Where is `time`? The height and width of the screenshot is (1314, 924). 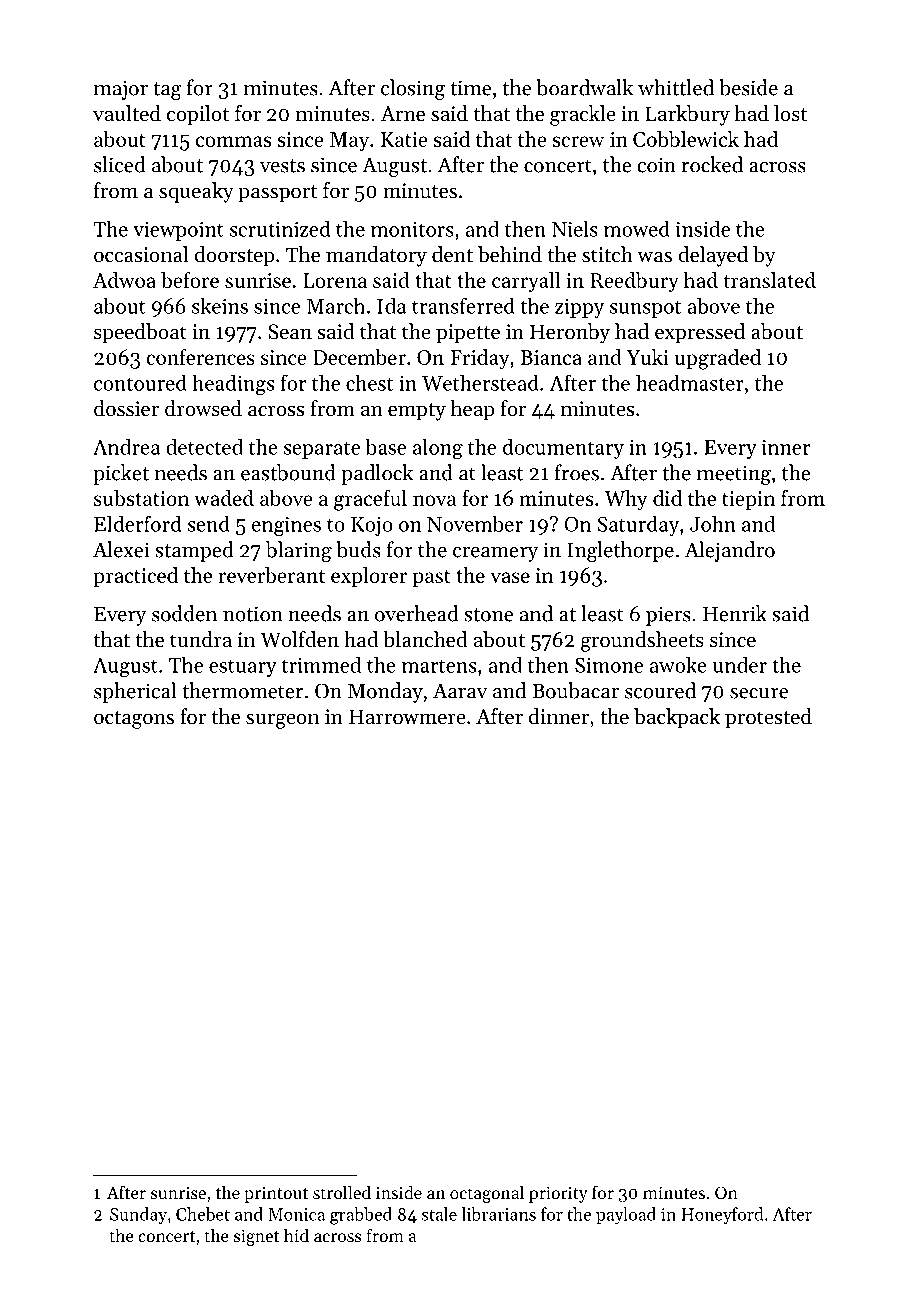 time is located at coordinates (470, 88).
